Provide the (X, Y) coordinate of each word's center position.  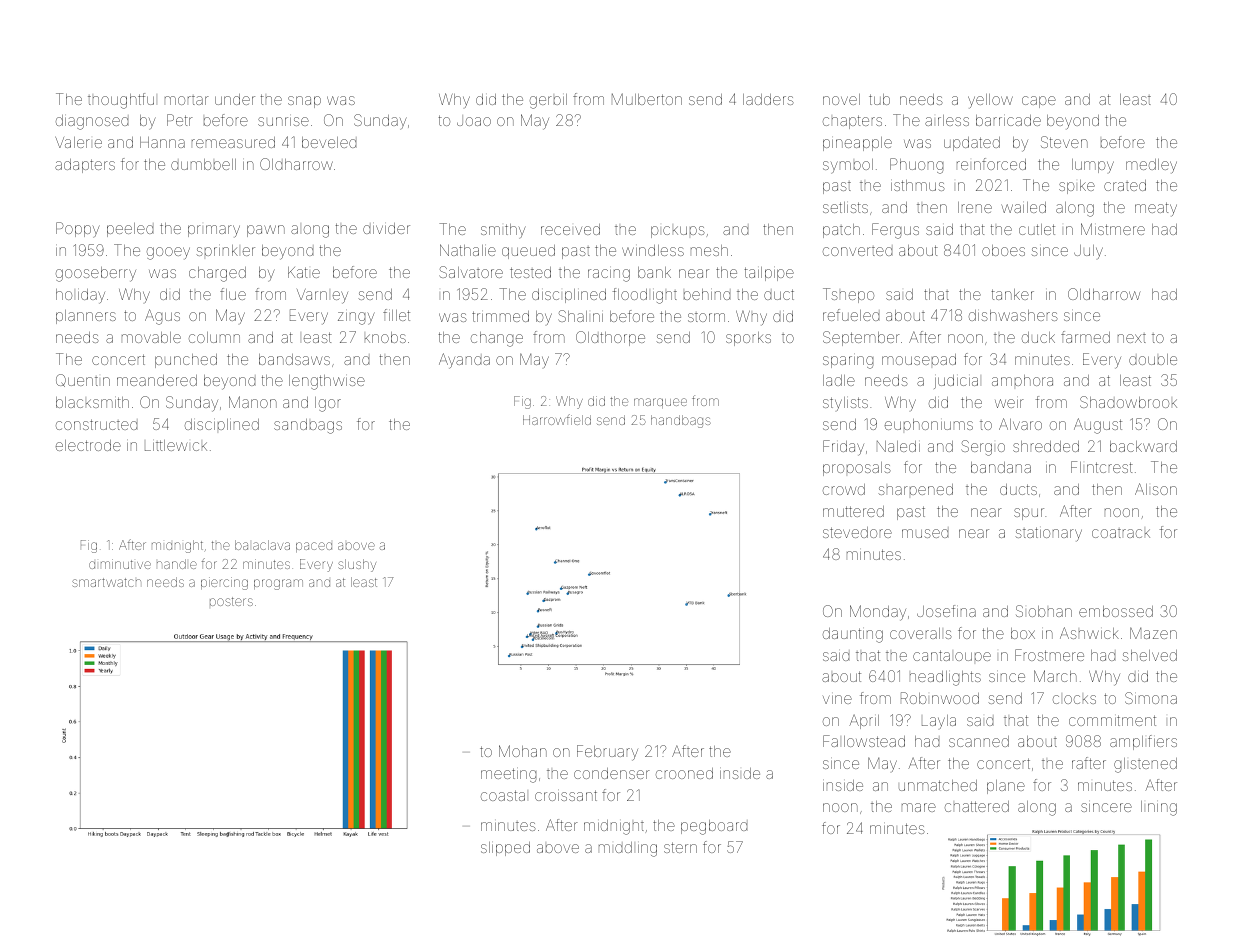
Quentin (83, 380)
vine (837, 699)
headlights (945, 678)
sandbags (308, 426)
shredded (1046, 446)
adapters (85, 166)
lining (1159, 808)
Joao (474, 120)
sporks (748, 339)
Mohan (523, 751)
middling (628, 849)
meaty (1156, 209)
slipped (505, 849)
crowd (844, 489)
